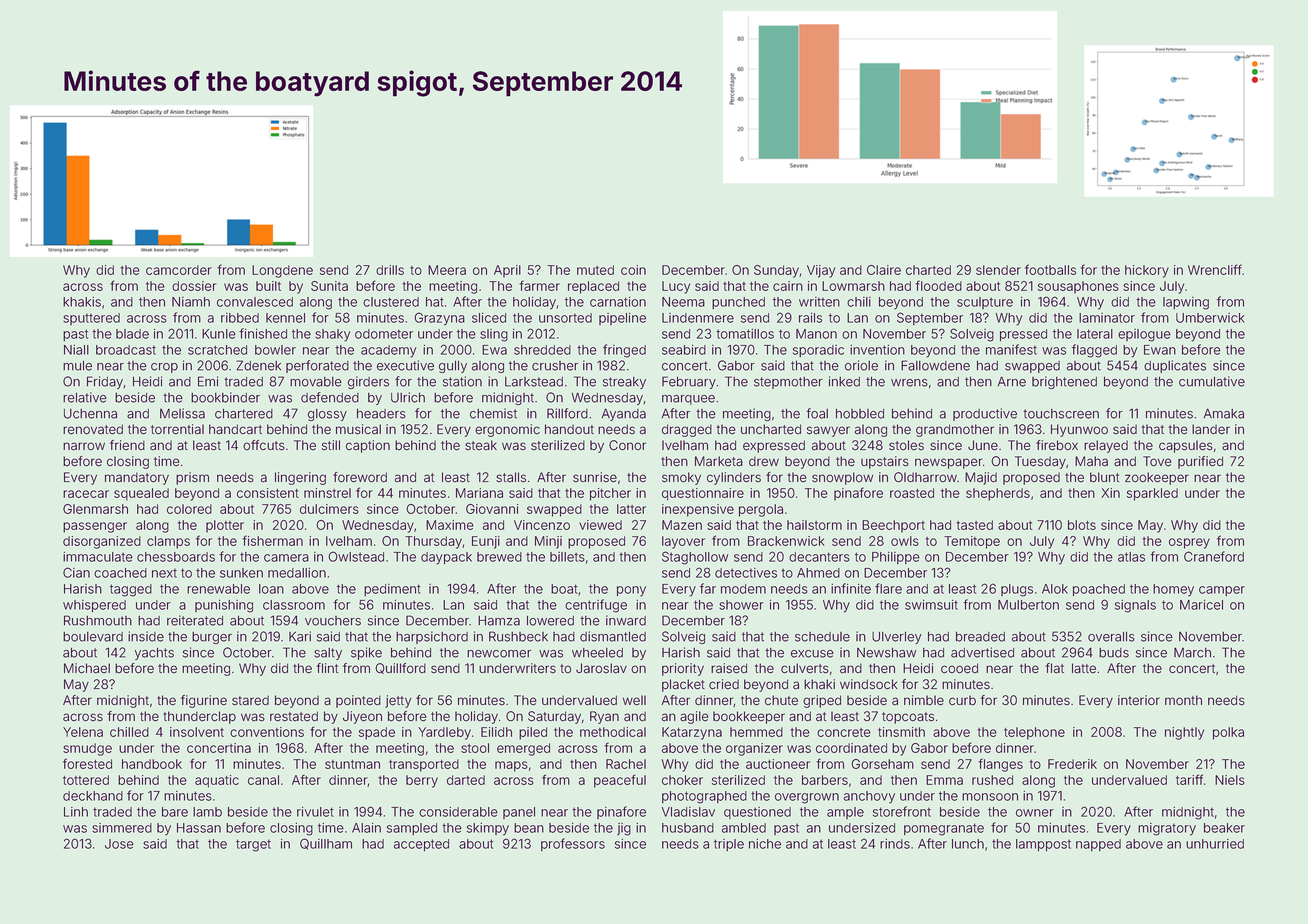  Describe the element at coordinates (390, 270) in the image. I see `drills` at that location.
